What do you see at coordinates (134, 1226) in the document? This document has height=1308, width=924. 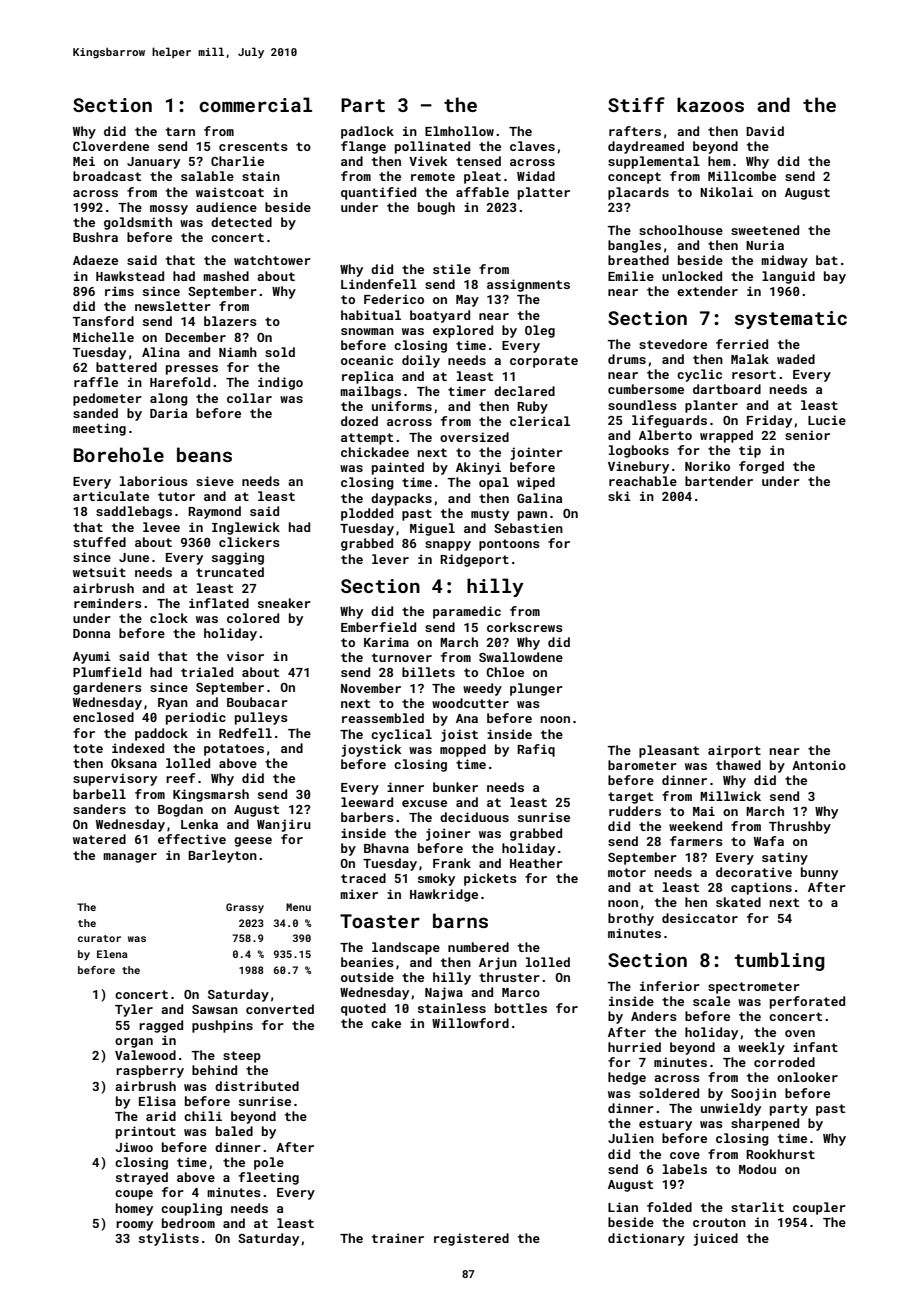 I see `roomy` at bounding box center [134, 1226].
